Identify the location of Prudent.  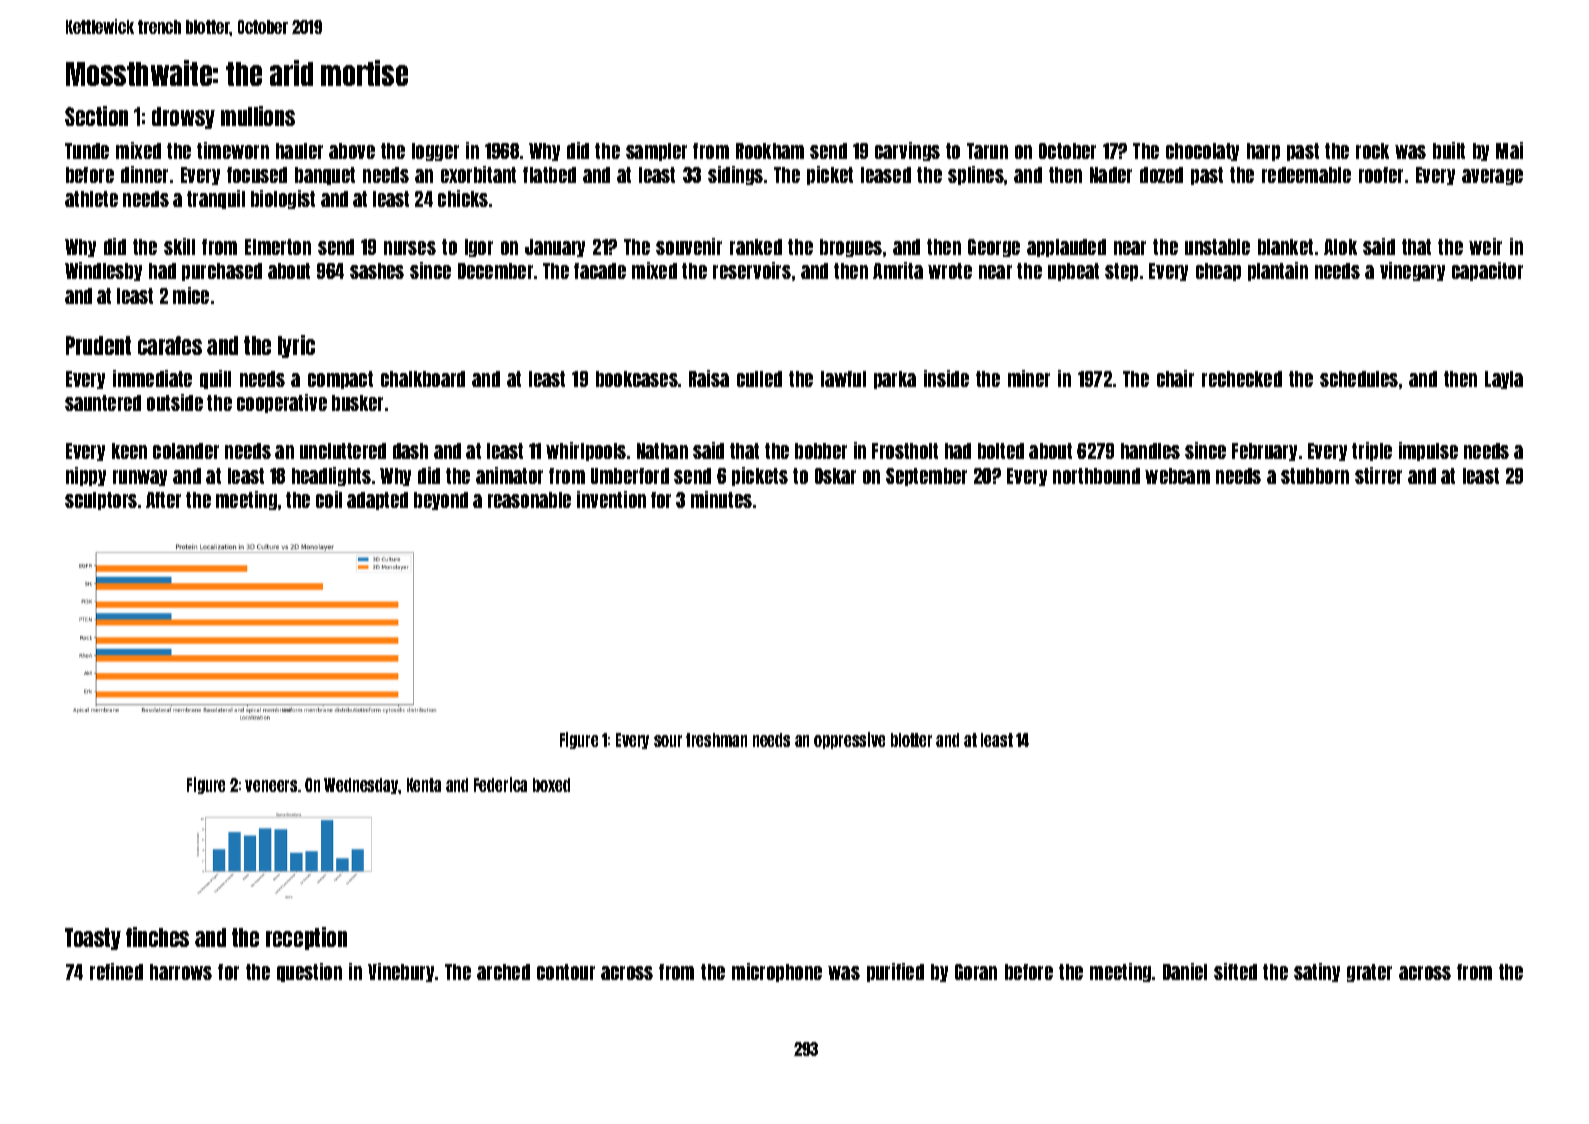
(98, 345).
